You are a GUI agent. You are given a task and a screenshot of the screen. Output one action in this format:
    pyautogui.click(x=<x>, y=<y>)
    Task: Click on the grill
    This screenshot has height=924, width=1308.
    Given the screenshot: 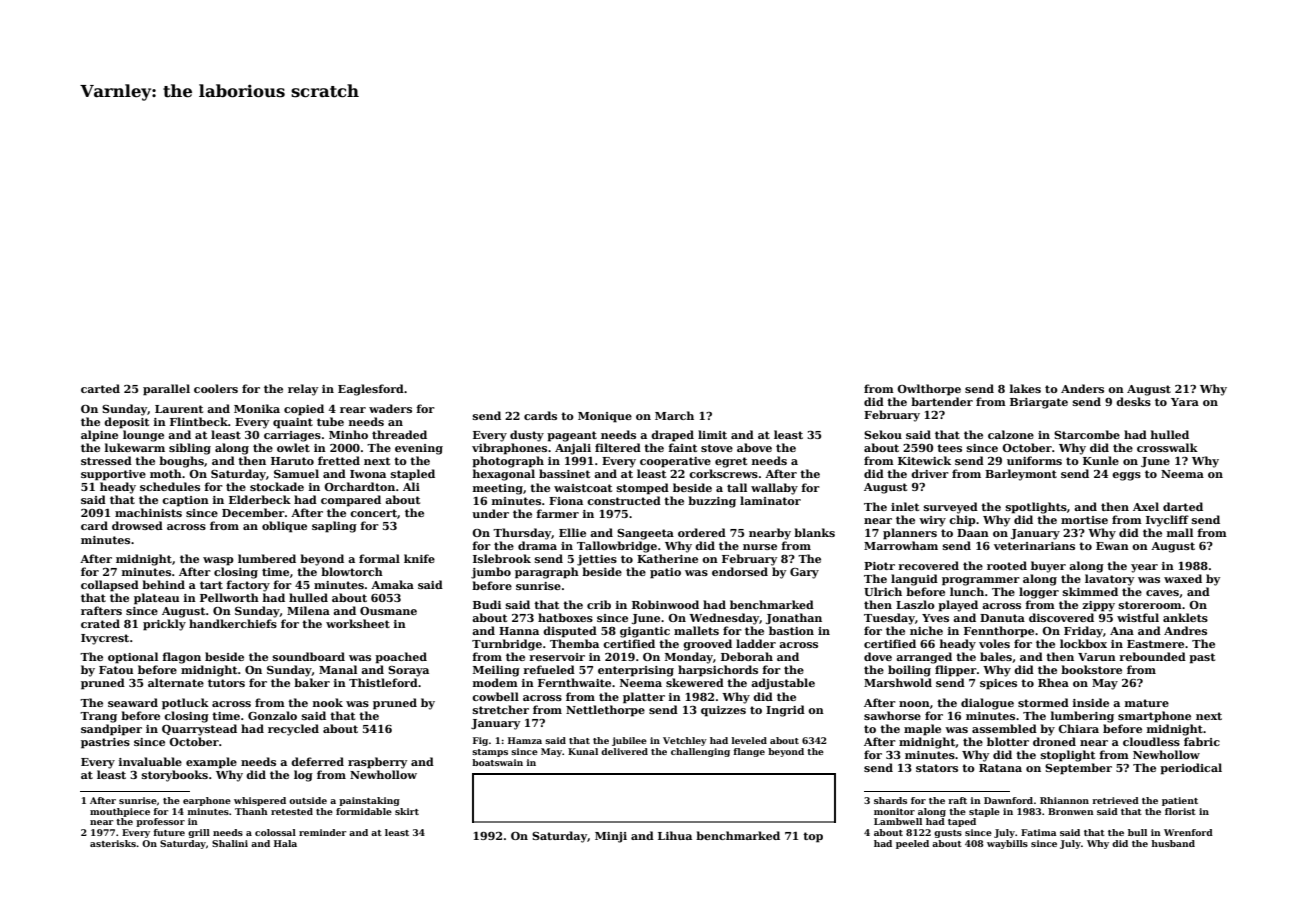 What is the action you would take?
    pyautogui.click(x=199, y=833)
